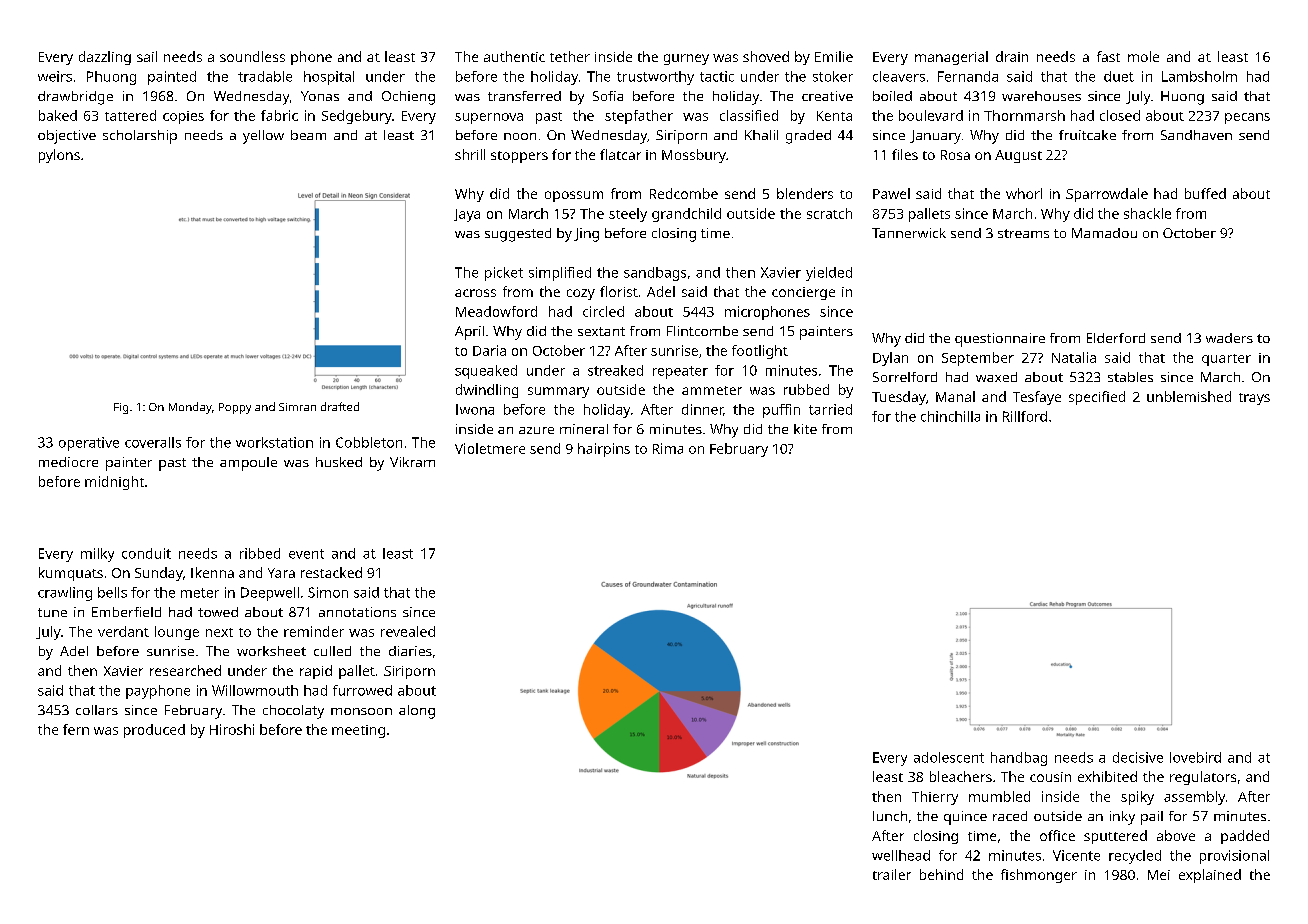 This screenshot has width=1308, height=924. I want to click on Rillford, so click(1025, 416).
